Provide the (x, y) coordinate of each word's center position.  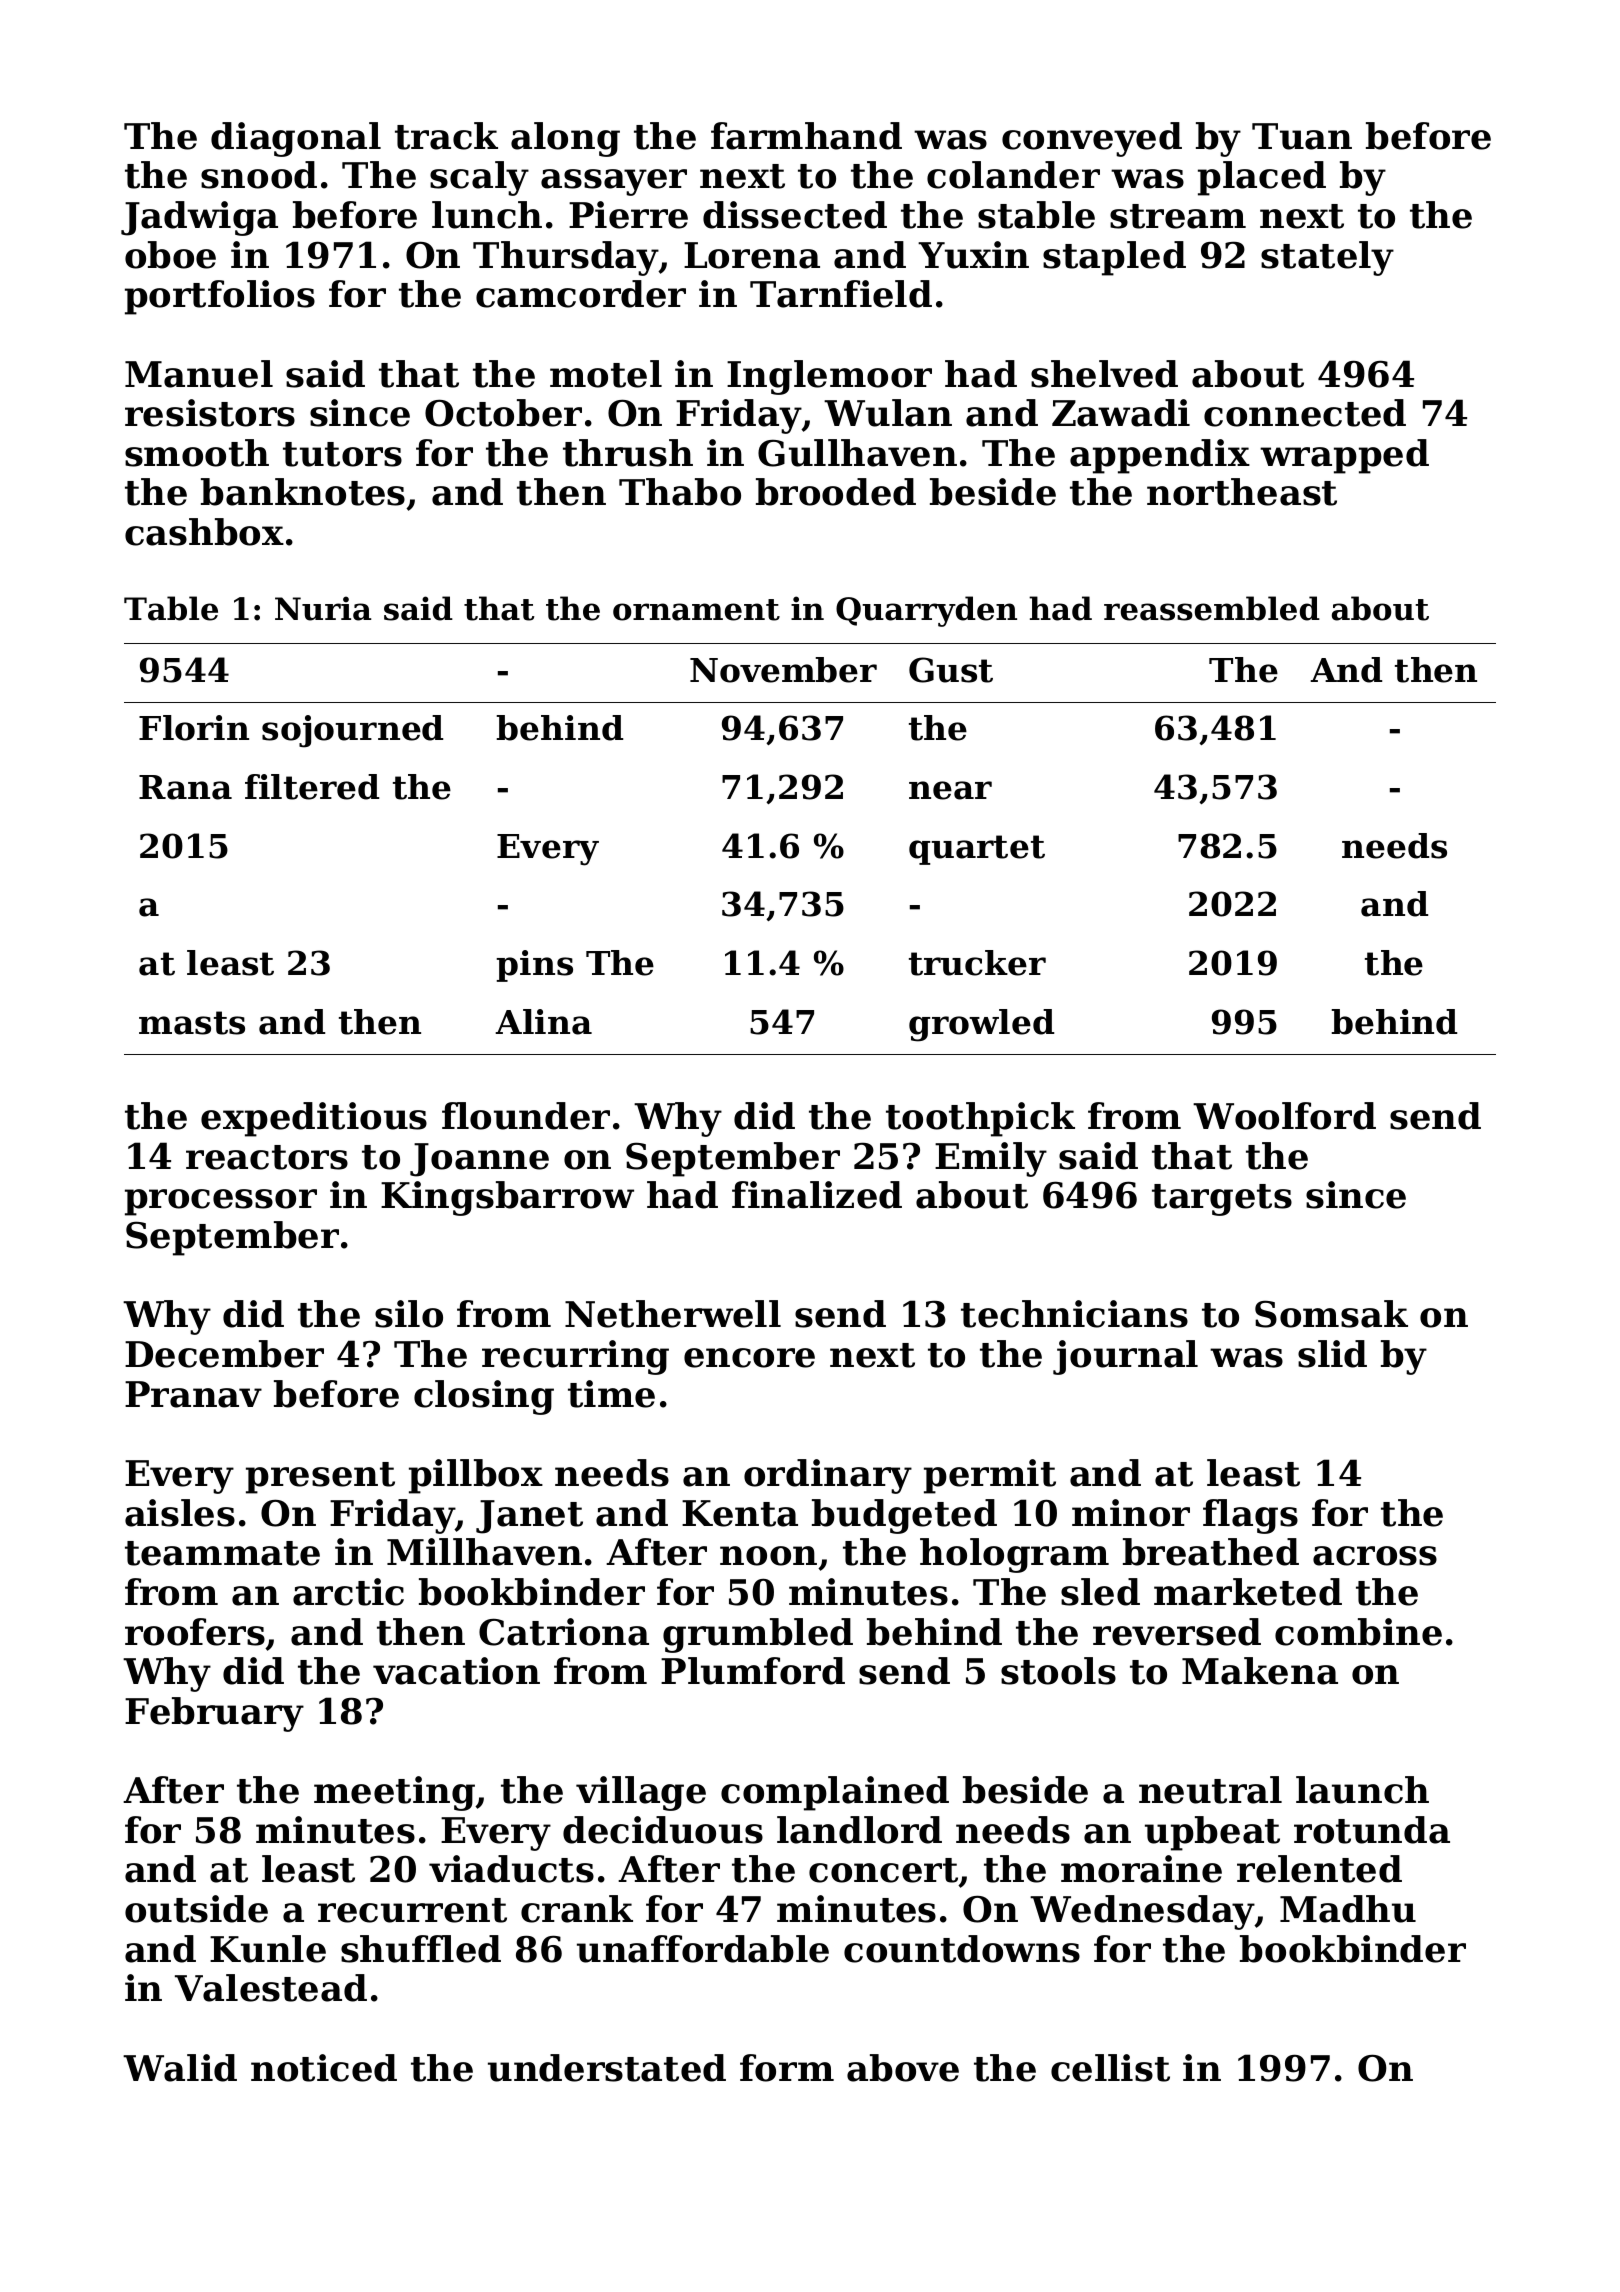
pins (534, 966)
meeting (395, 1793)
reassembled (1212, 608)
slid (1332, 1354)
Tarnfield (841, 294)
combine (1358, 1632)
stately (1327, 258)
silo (409, 1314)
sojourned (352, 731)
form (787, 2068)
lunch (487, 215)
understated (607, 2068)
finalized (817, 1195)
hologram (1014, 1555)
